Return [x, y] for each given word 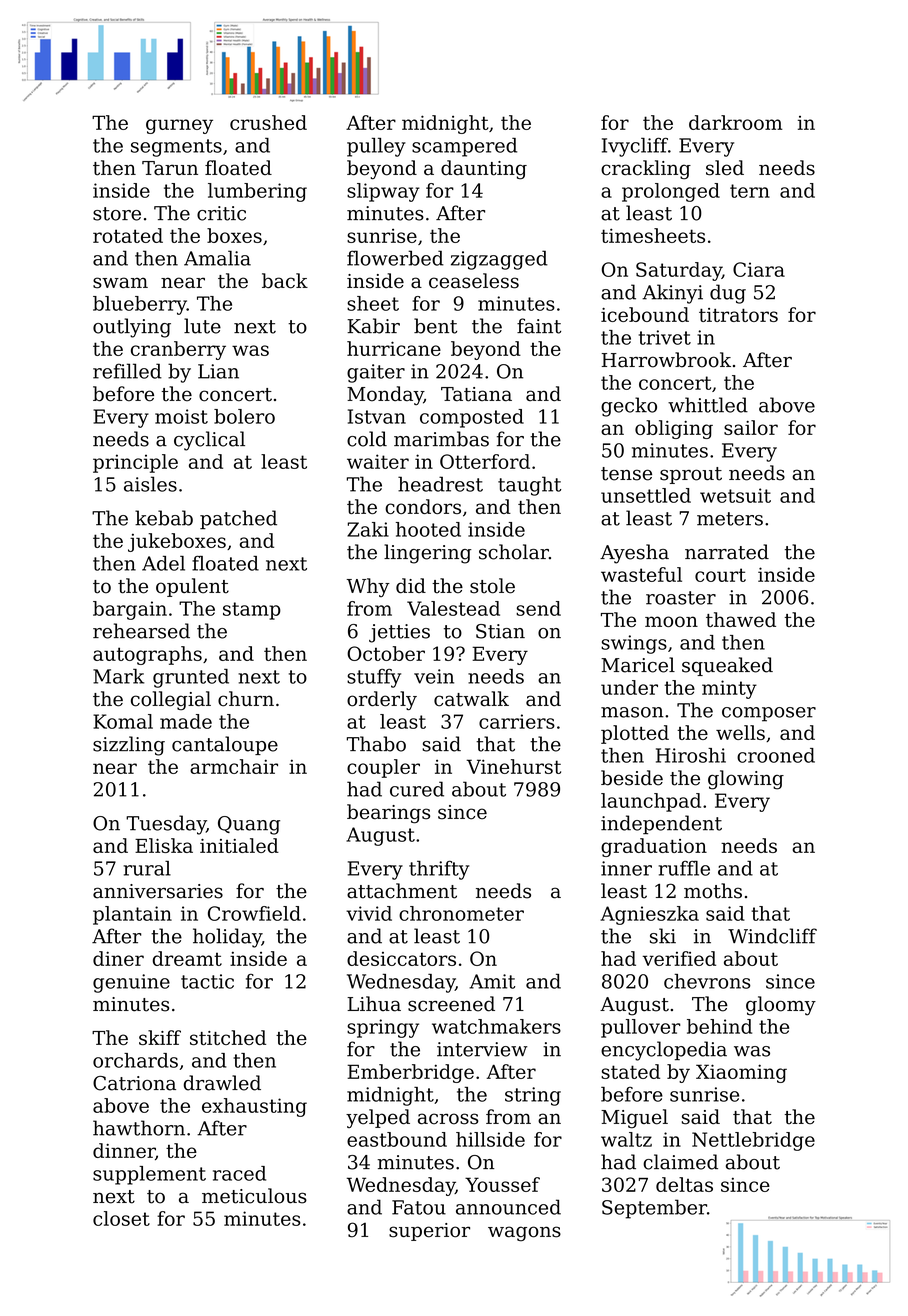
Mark [118, 676]
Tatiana [476, 394]
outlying [132, 328]
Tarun [170, 168]
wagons [524, 1234]
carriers [517, 721]
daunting [484, 170]
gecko [629, 407]
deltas [684, 1184]
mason [632, 712]
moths [713, 891]
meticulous [254, 1196]
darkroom [735, 122]
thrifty [439, 870]
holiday [227, 938]
